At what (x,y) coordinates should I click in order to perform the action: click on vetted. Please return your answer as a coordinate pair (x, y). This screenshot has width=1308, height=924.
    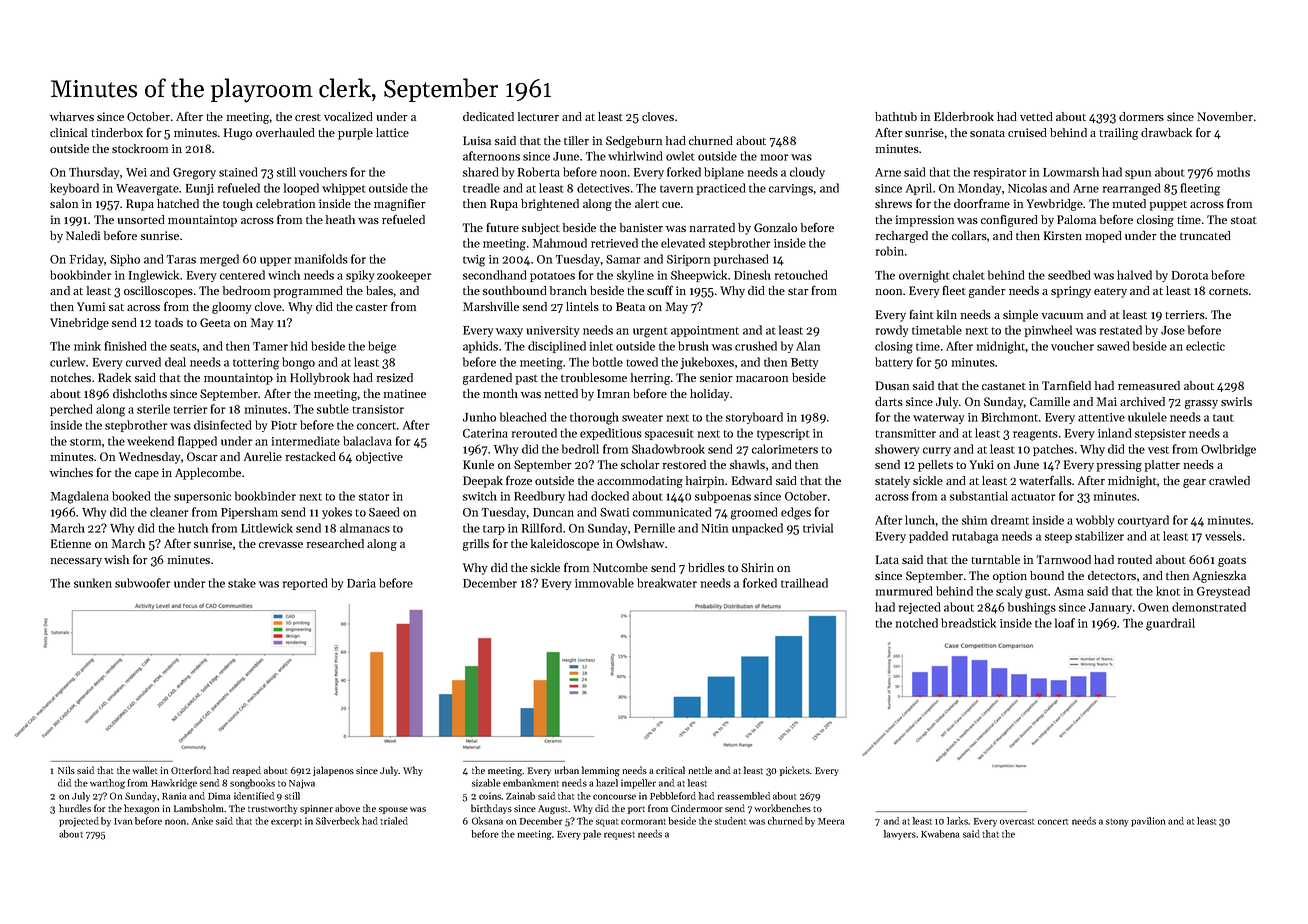
    Looking at the image, I should click on (1036, 116).
